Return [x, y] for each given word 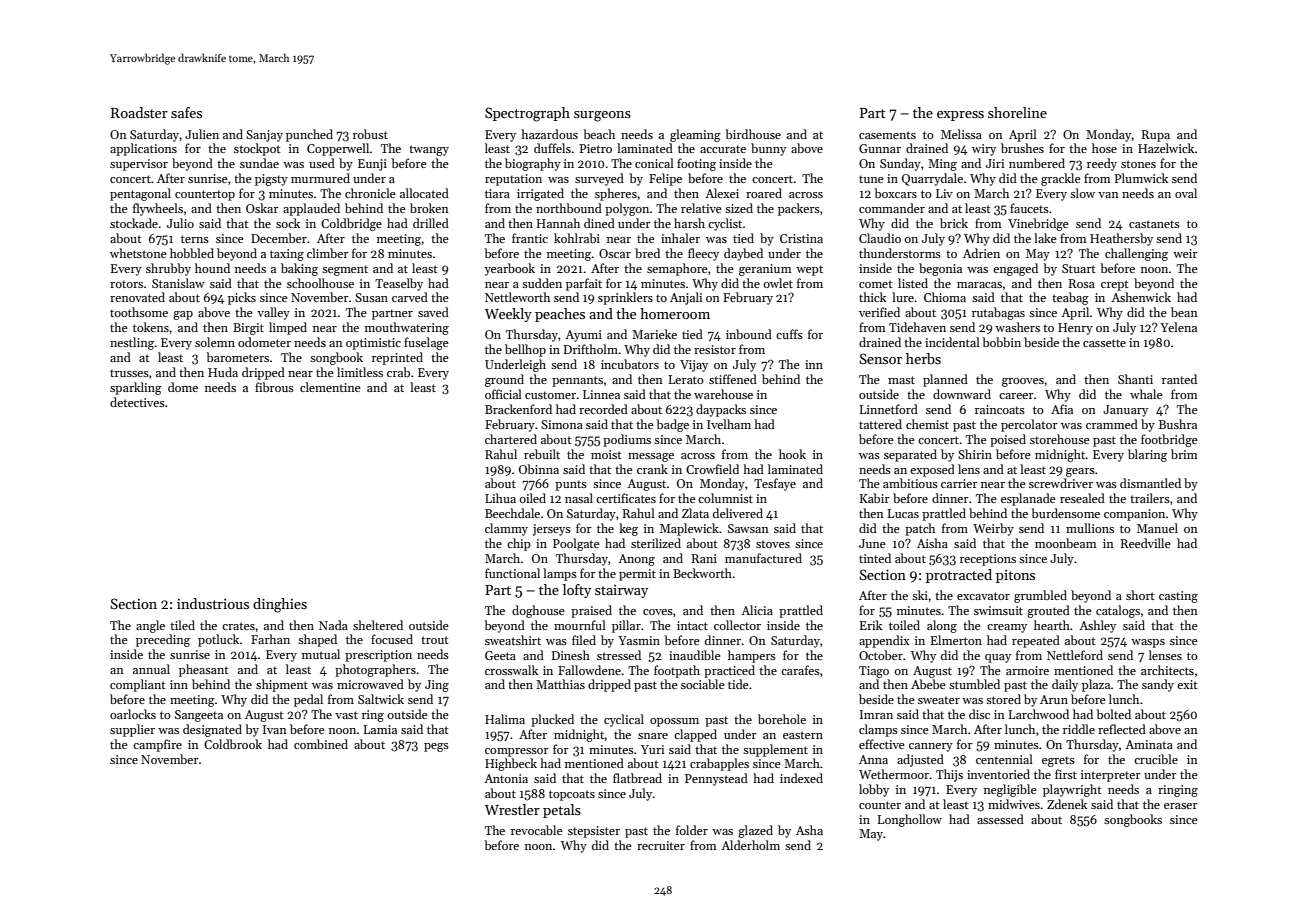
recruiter [661, 845]
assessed [1000, 819]
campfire [157, 745]
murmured [320, 178]
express [960, 116]
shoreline [1017, 112]
